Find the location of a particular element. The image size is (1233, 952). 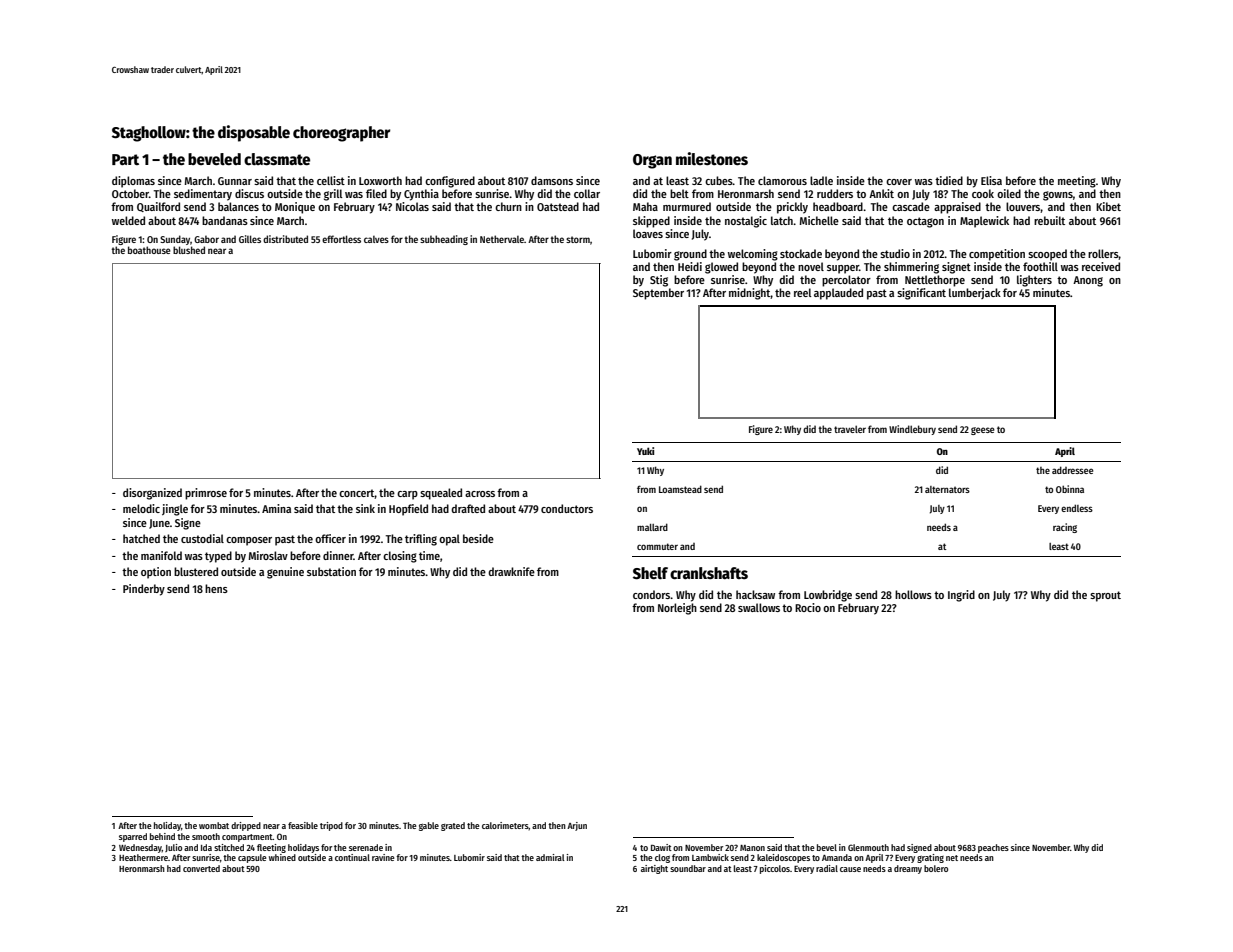

Arjun is located at coordinates (577, 826).
